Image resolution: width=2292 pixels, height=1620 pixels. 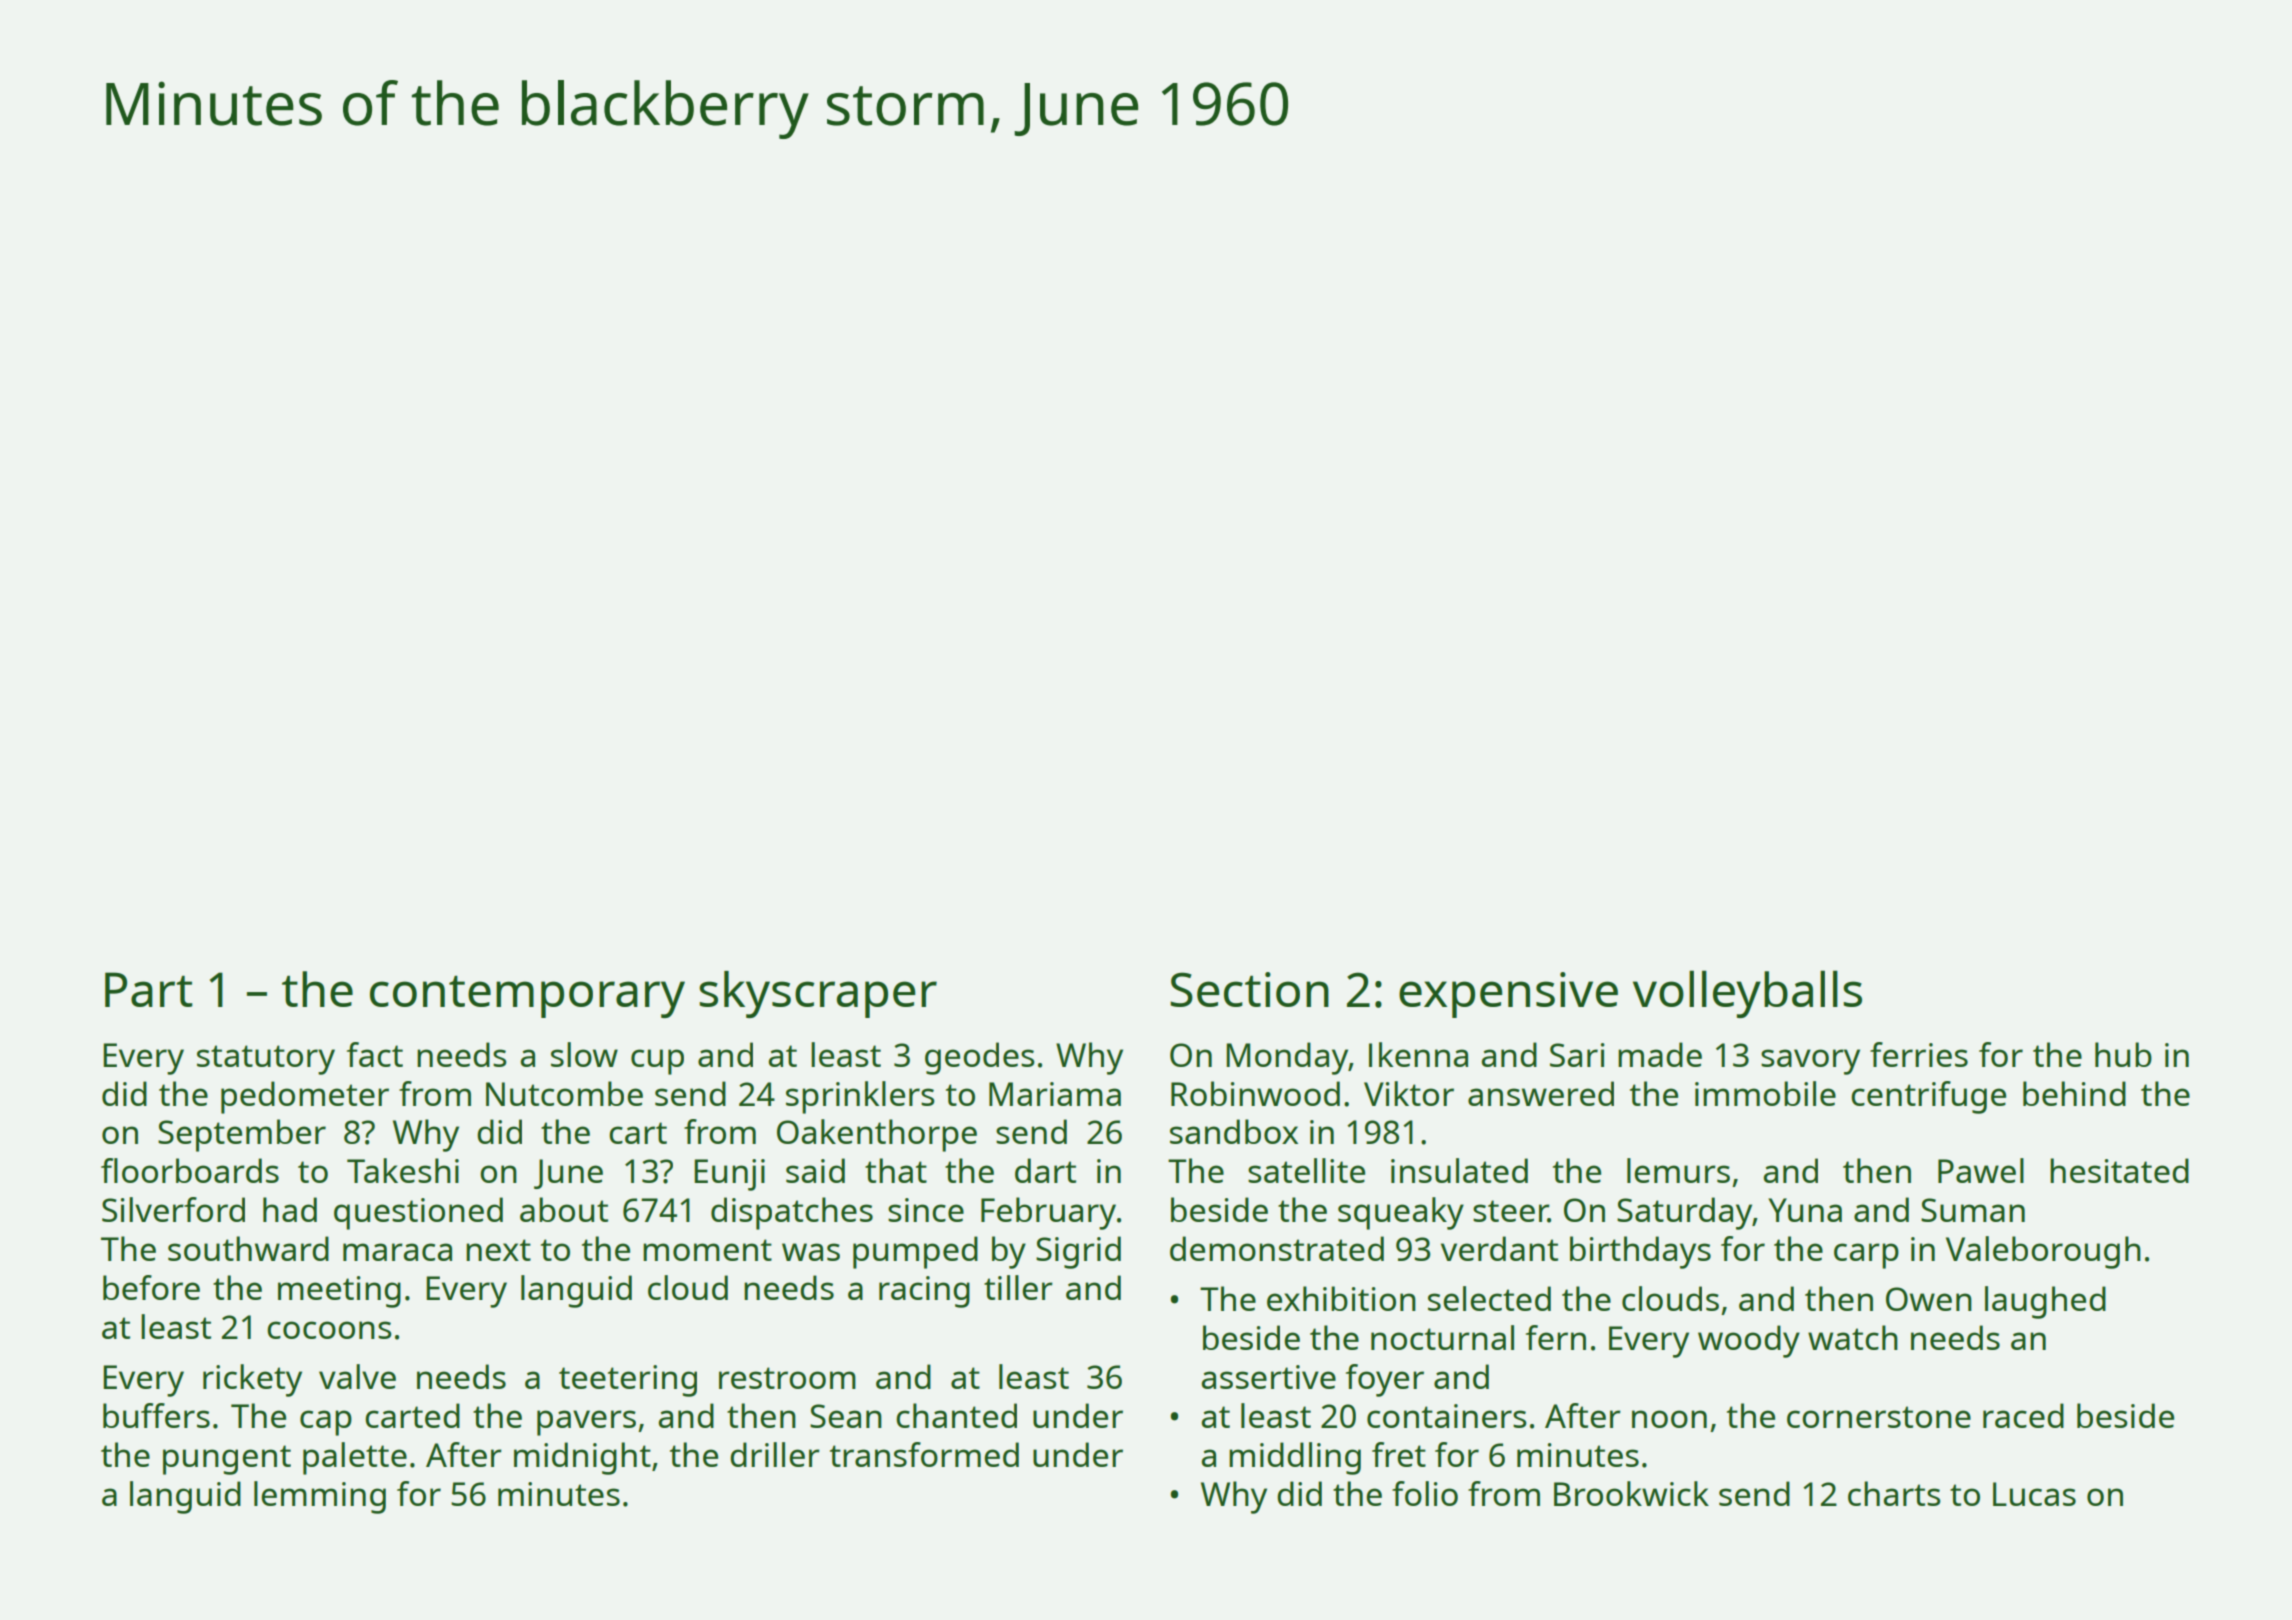 I want to click on Suman, so click(x=1973, y=1210).
